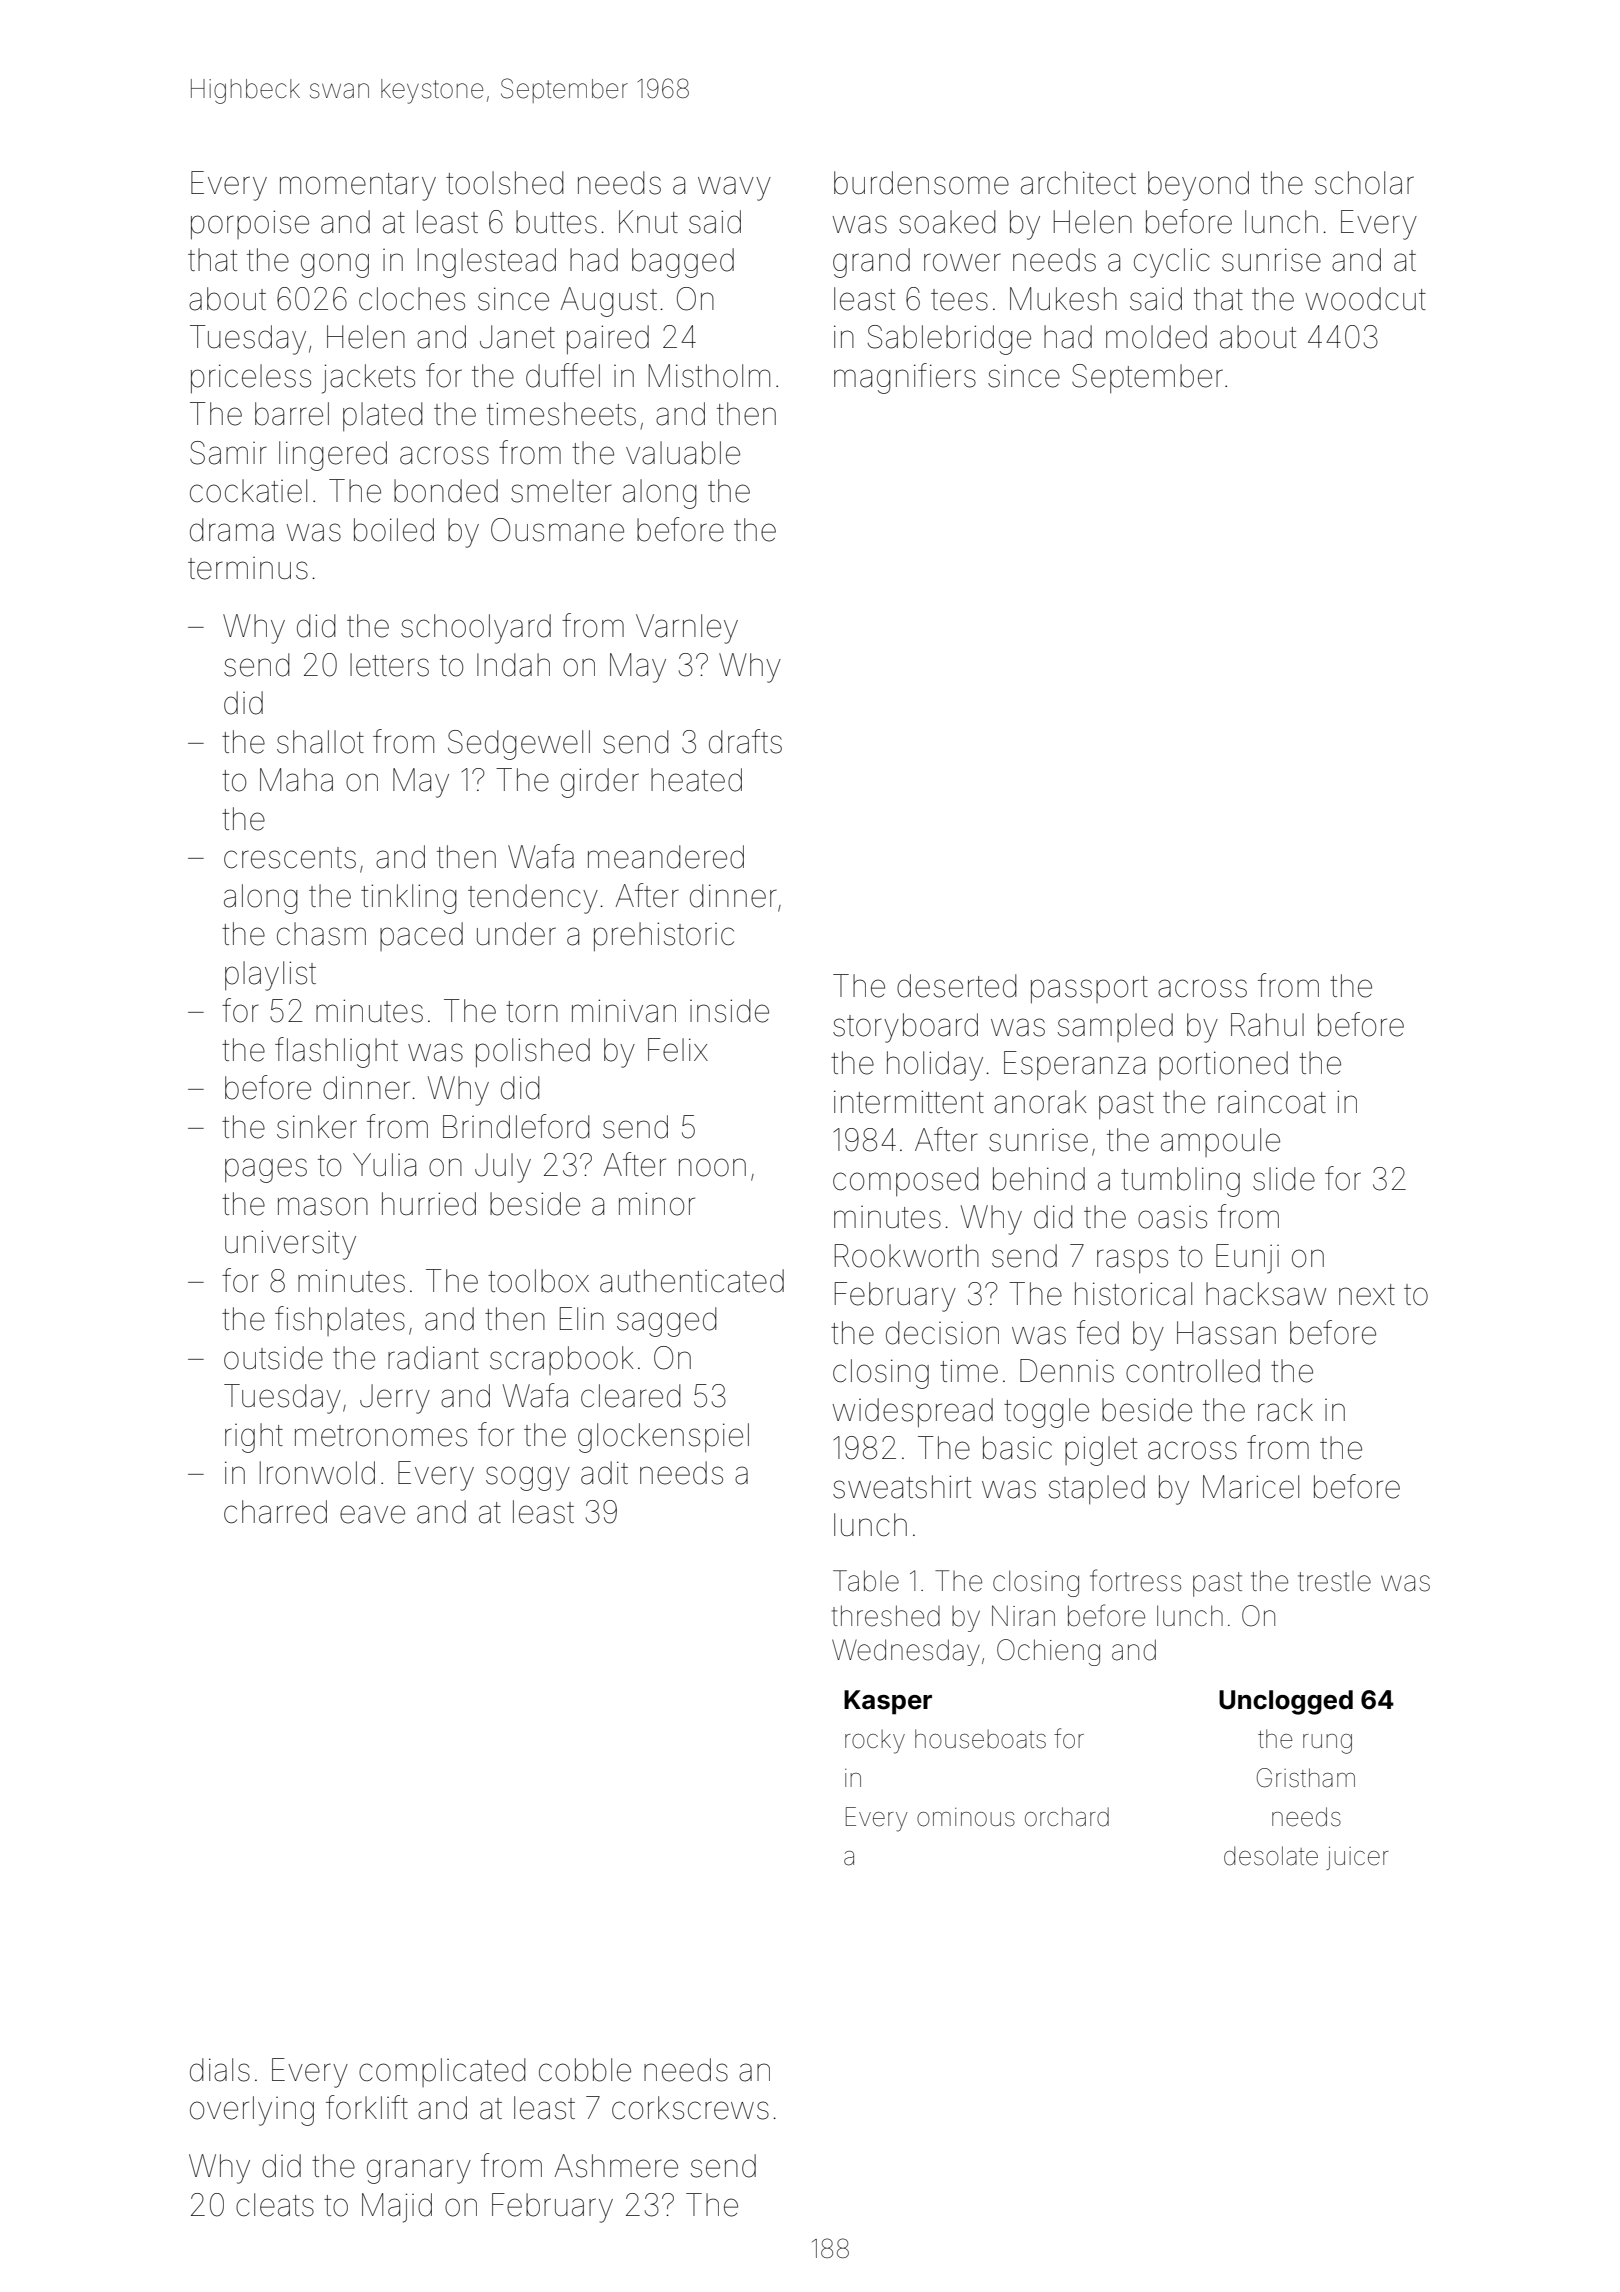 The width and height of the document is (1620, 2292). I want to click on corkscrews, so click(690, 2108).
